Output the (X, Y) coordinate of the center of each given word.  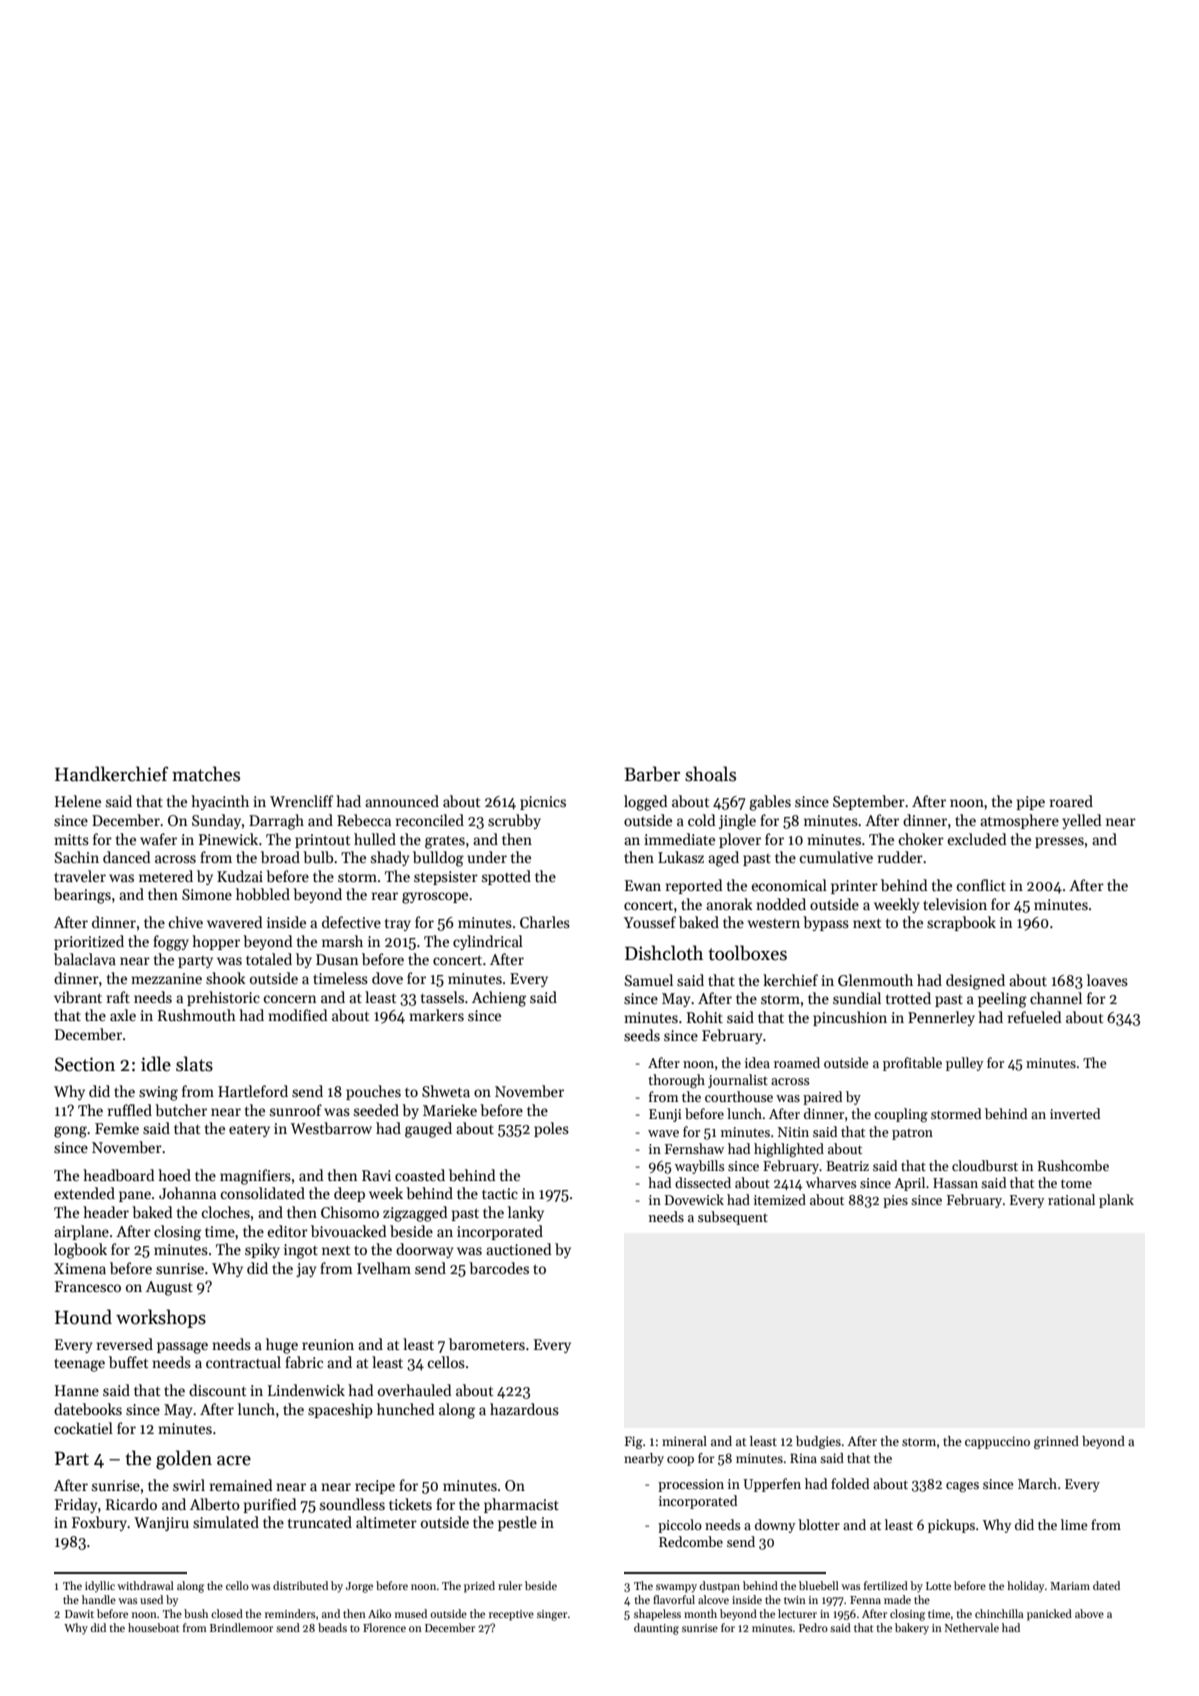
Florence (384, 1627)
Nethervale (972, 1627)
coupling (901, 1115)
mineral (684, 1441)
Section (85, 1064)
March (1037, 1483)
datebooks (88, 1409)
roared (1071, 801)
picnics (543, 803)
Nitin (793, 1132)
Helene (78, 801)
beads (332, 1627)
